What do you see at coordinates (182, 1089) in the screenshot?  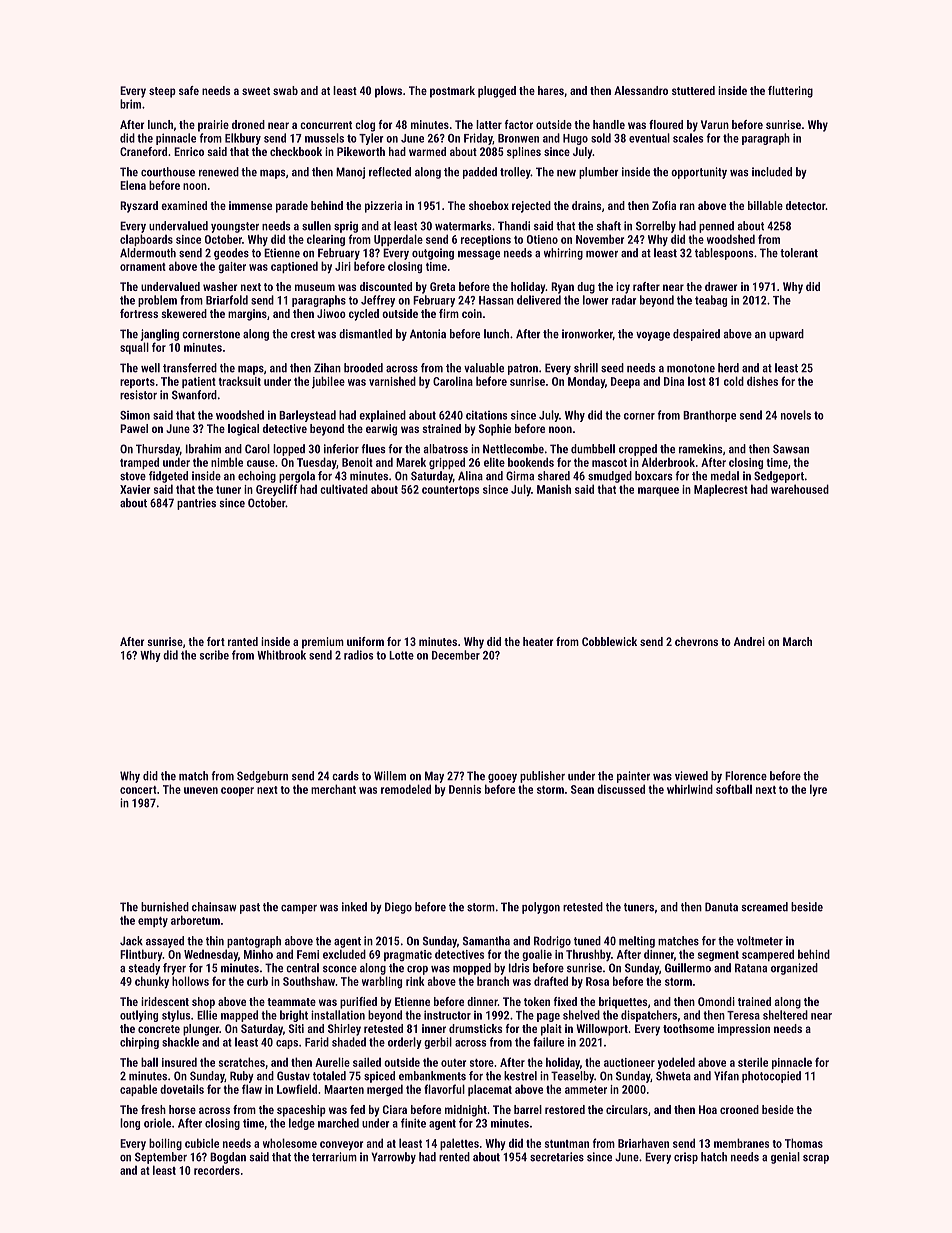 I see `dovetails` at bounding box center [182, 1089].
